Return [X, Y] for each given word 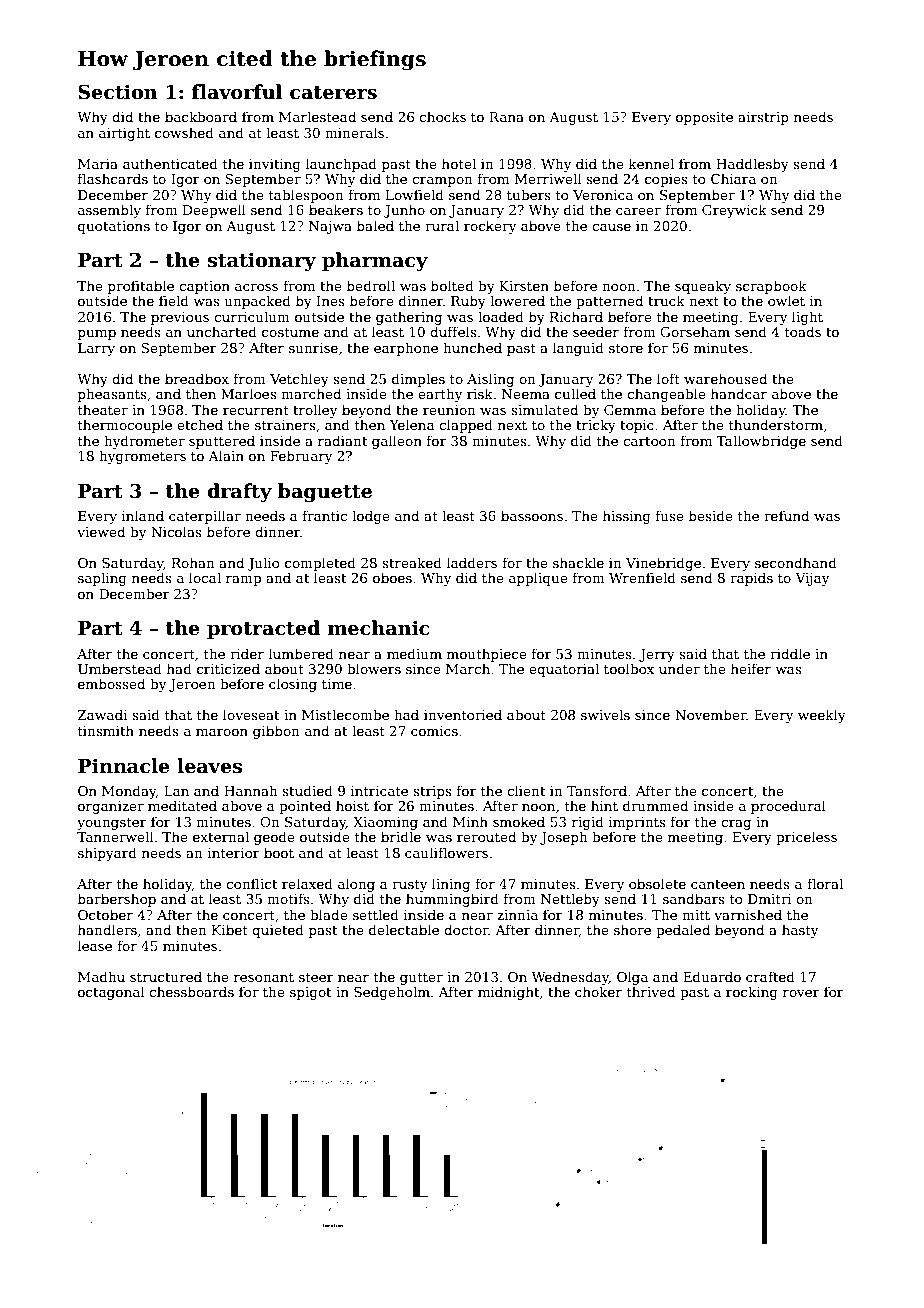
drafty [239, 492]
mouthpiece [487, 655]
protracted [263, 629]
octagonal [111, 993]
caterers [333, 93]
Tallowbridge [761, 442]
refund [786, 515]
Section [118, 92]
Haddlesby [752, 165]
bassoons [532, 515]
